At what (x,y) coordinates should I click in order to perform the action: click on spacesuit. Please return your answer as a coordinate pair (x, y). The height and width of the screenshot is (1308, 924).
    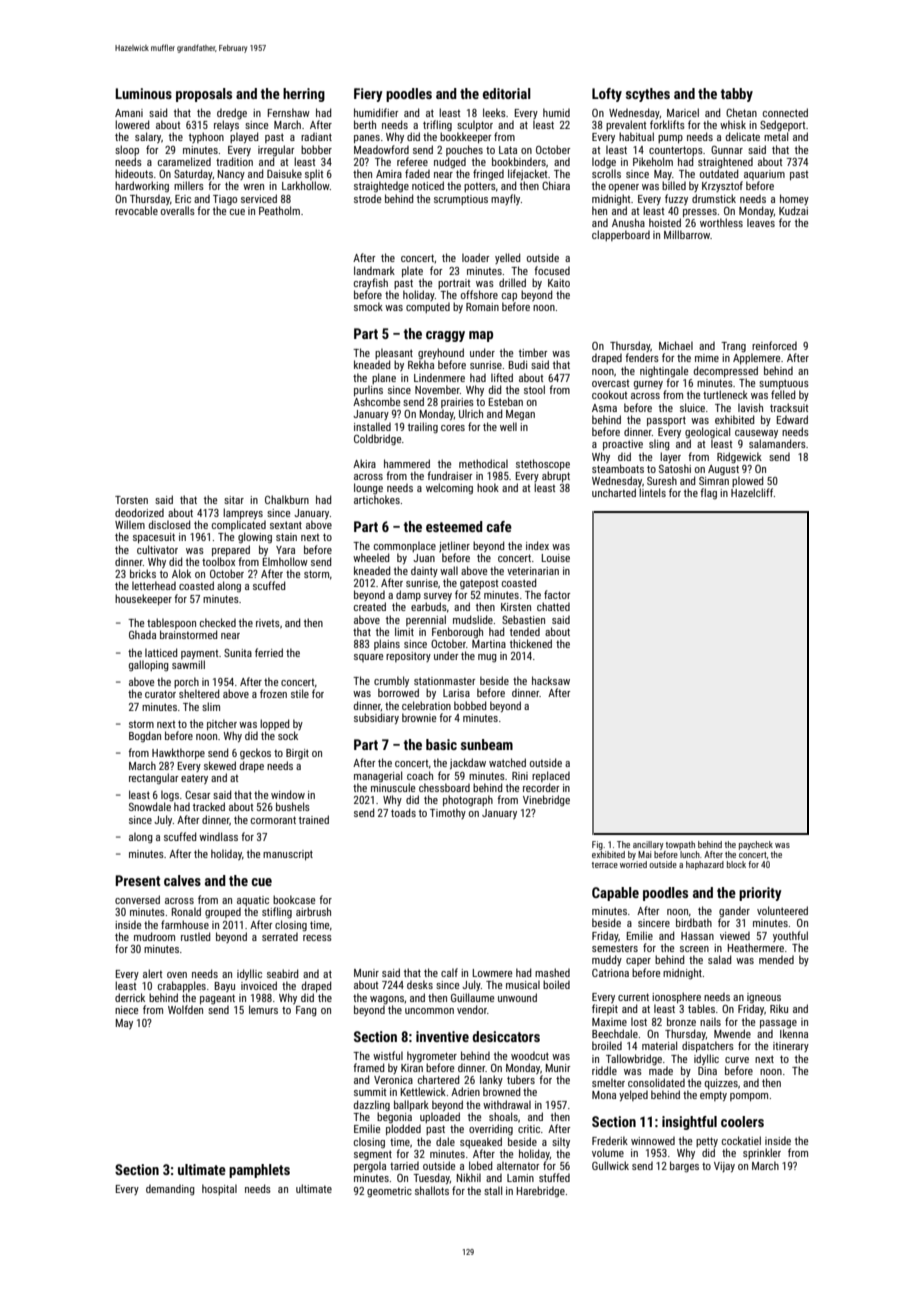
    Looking at the image, I should click on (154, 538).
